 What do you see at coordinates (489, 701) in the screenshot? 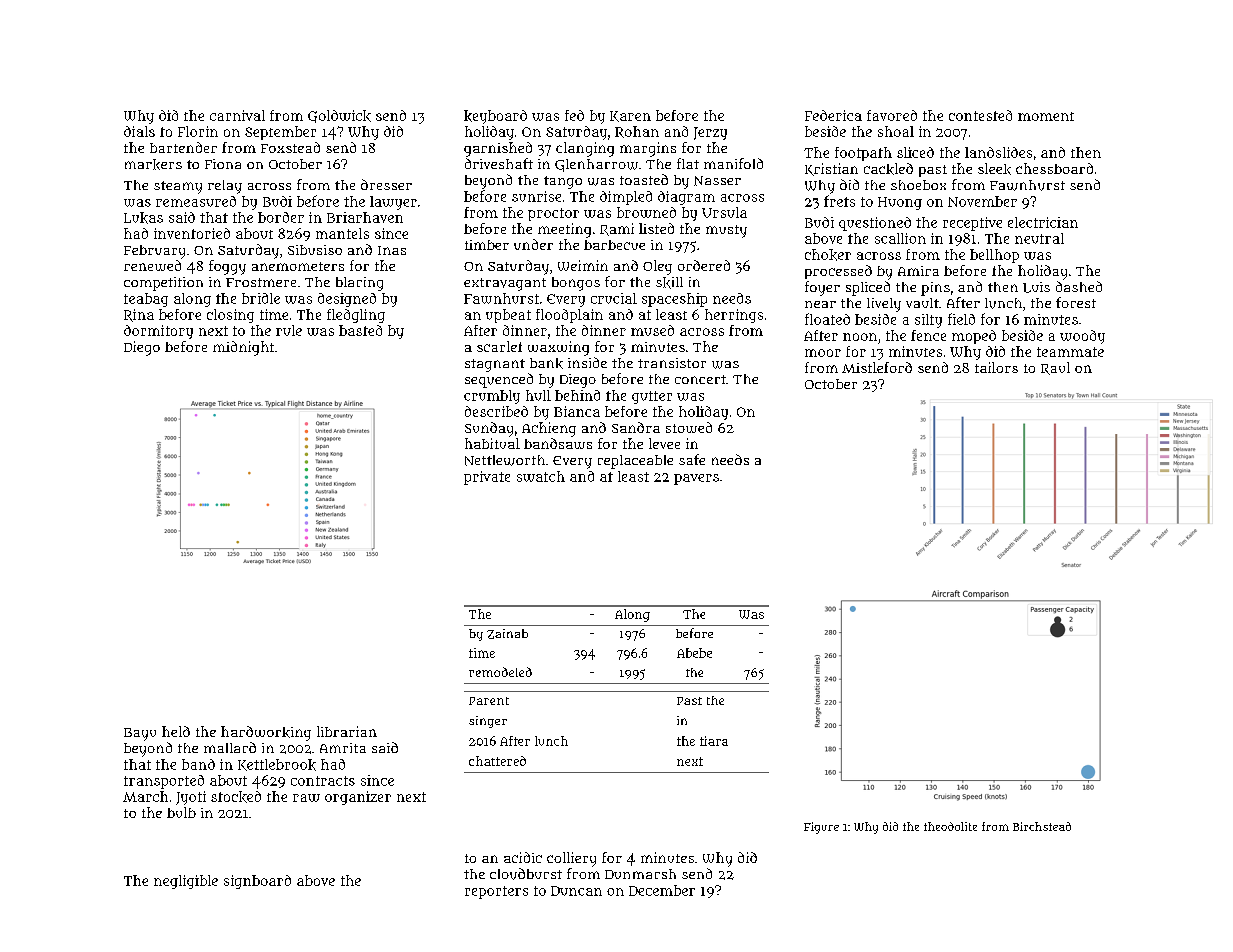
I see `Parent` at bounding box center [489, 701].
